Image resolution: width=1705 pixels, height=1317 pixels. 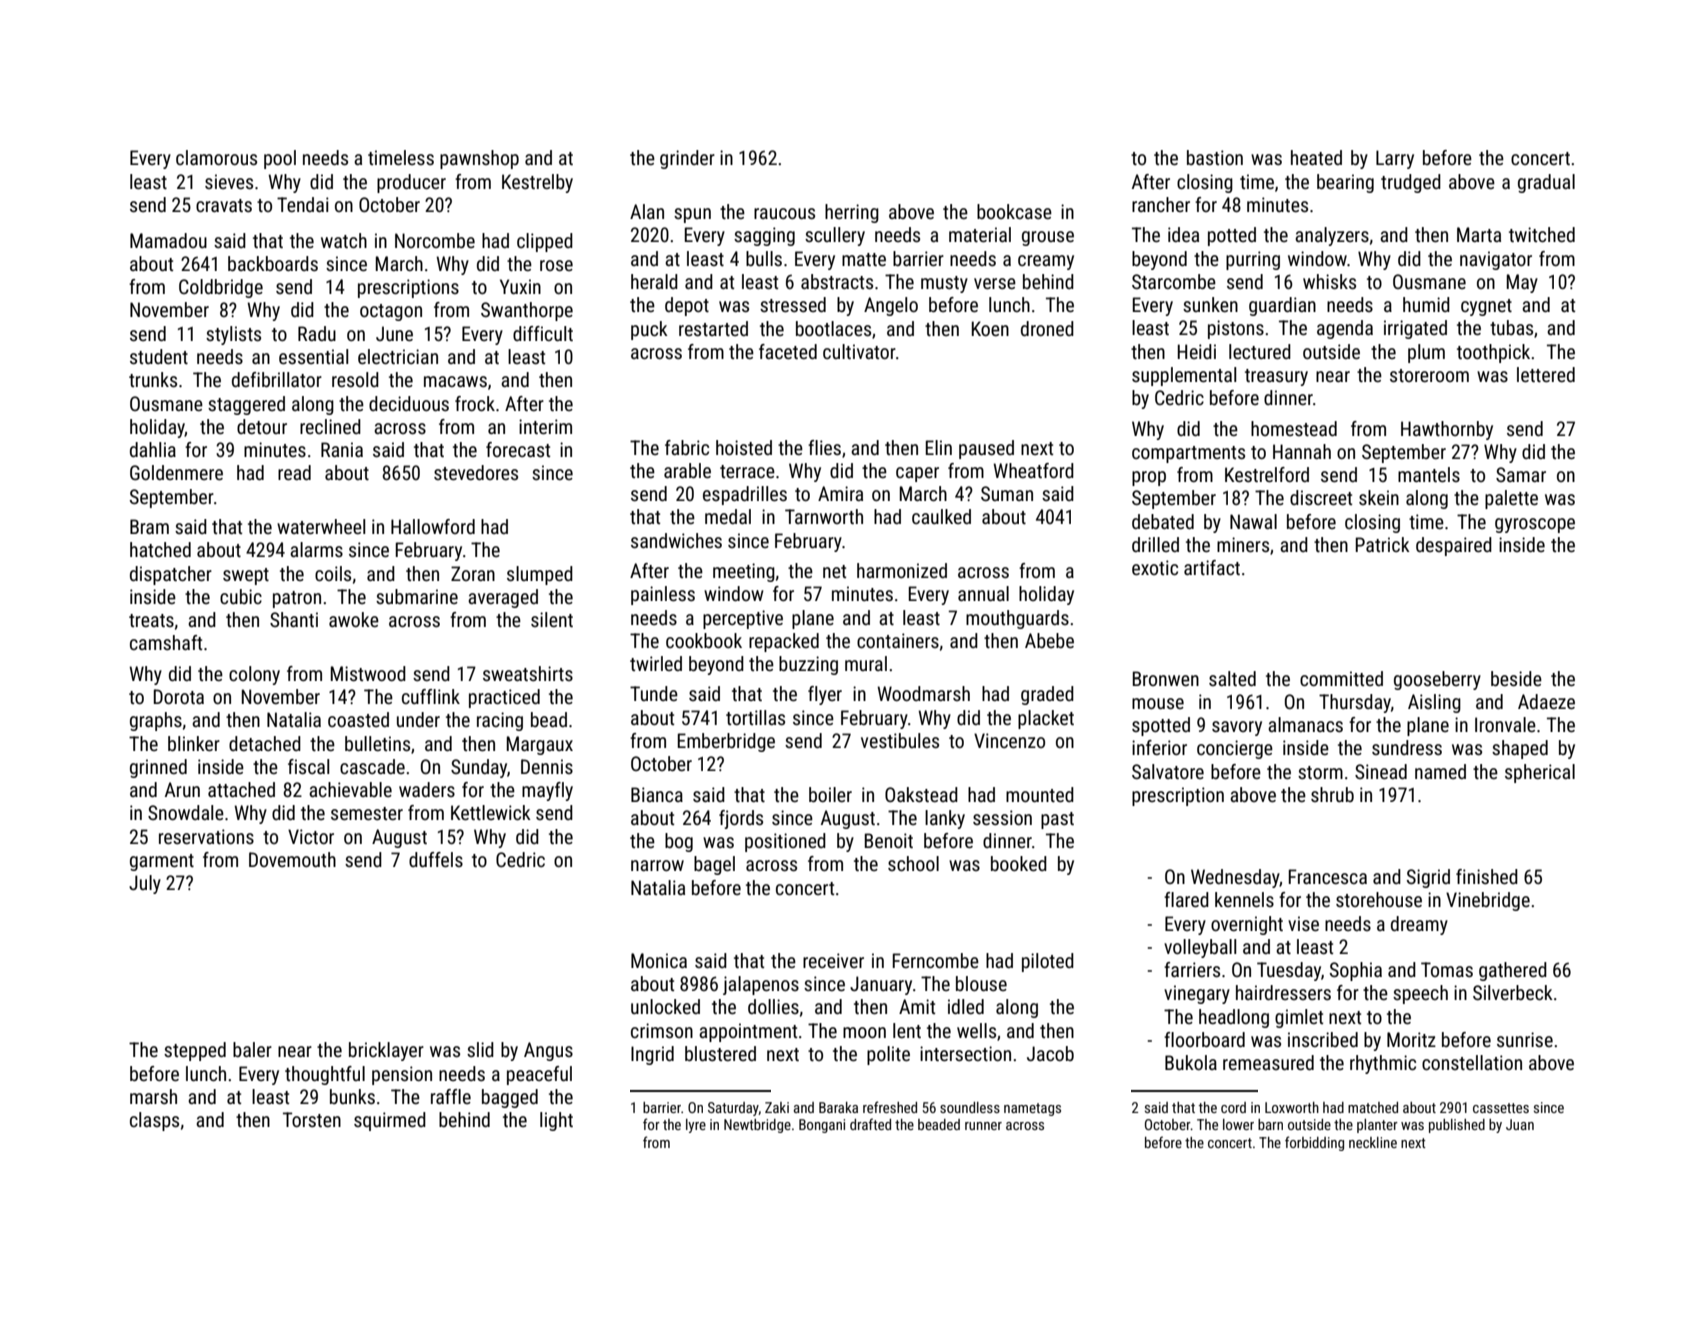 What do you see at coordinates (1505, 724) in the screenshot?
I see `Ironvale` at bounding box center [1505, 724].
